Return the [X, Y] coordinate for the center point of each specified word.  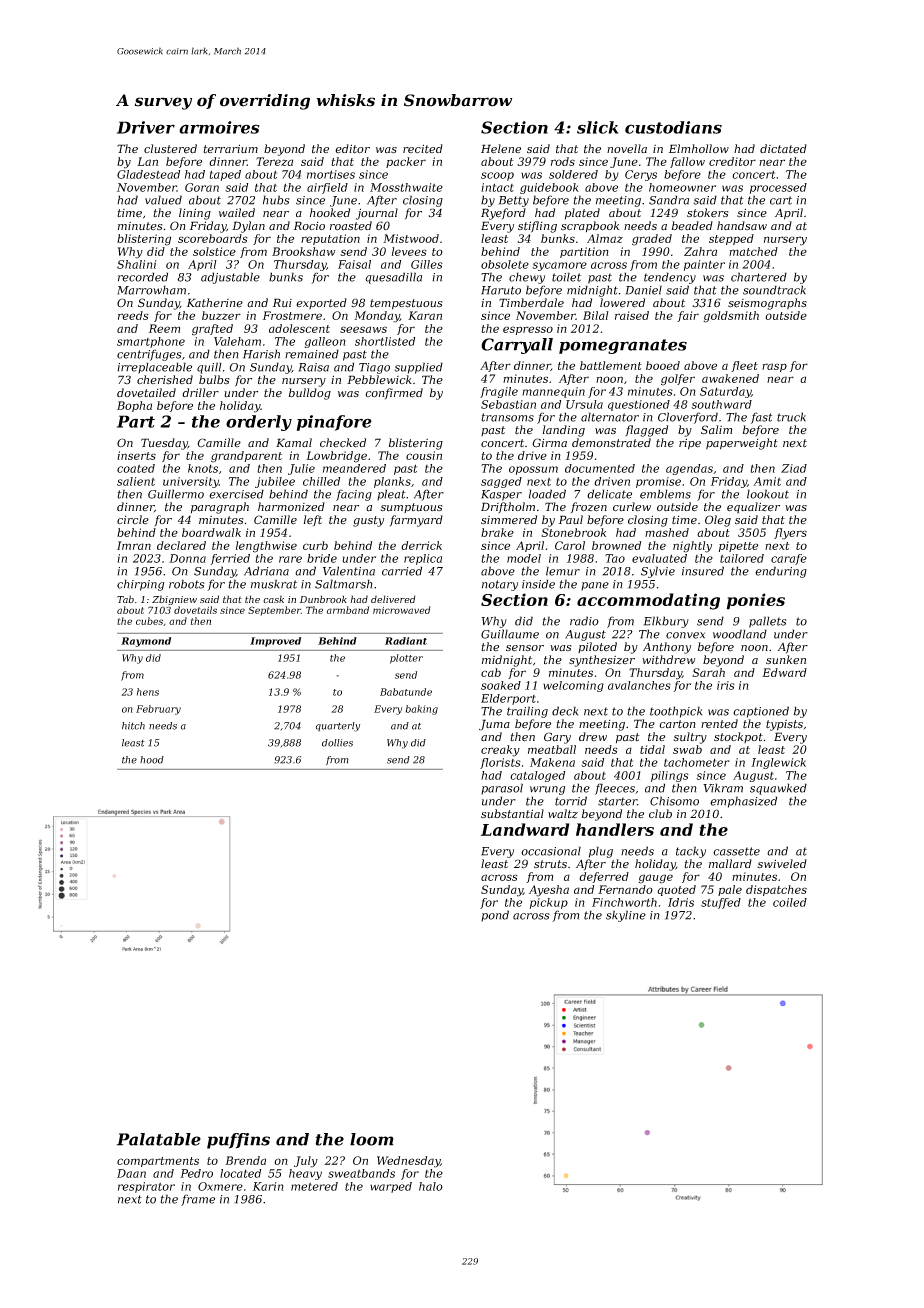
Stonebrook [573, 532]
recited [423, 149]
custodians [673, 127]
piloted [597, 647]
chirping [140, 585]
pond [495, 916]
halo [431, 1186]
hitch [133, 726]
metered [314, 1186]
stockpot [738, 737]
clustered [170, 149]
